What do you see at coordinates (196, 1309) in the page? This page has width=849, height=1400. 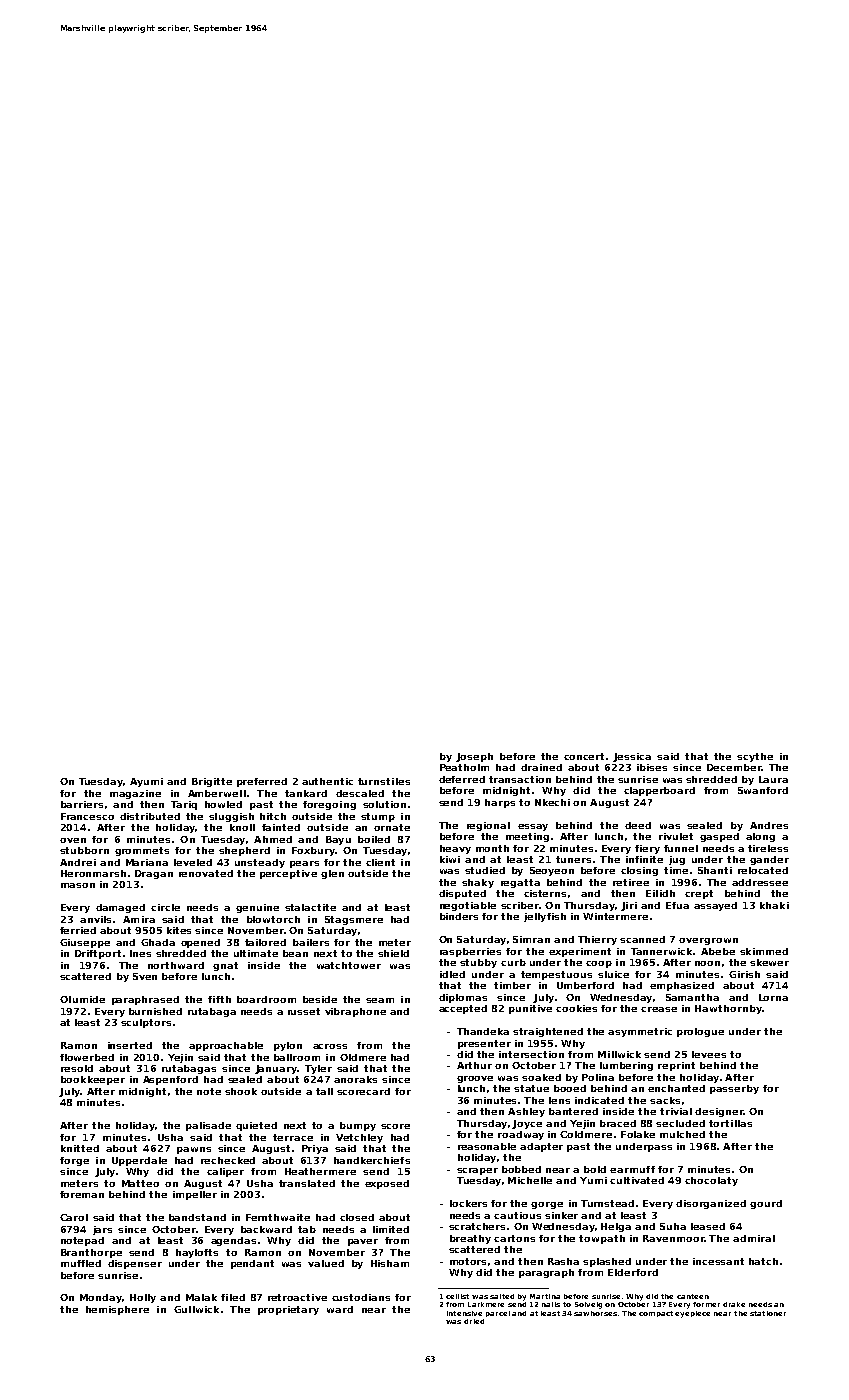 I see `Gullwick` at bounding box center [196, 1309].
